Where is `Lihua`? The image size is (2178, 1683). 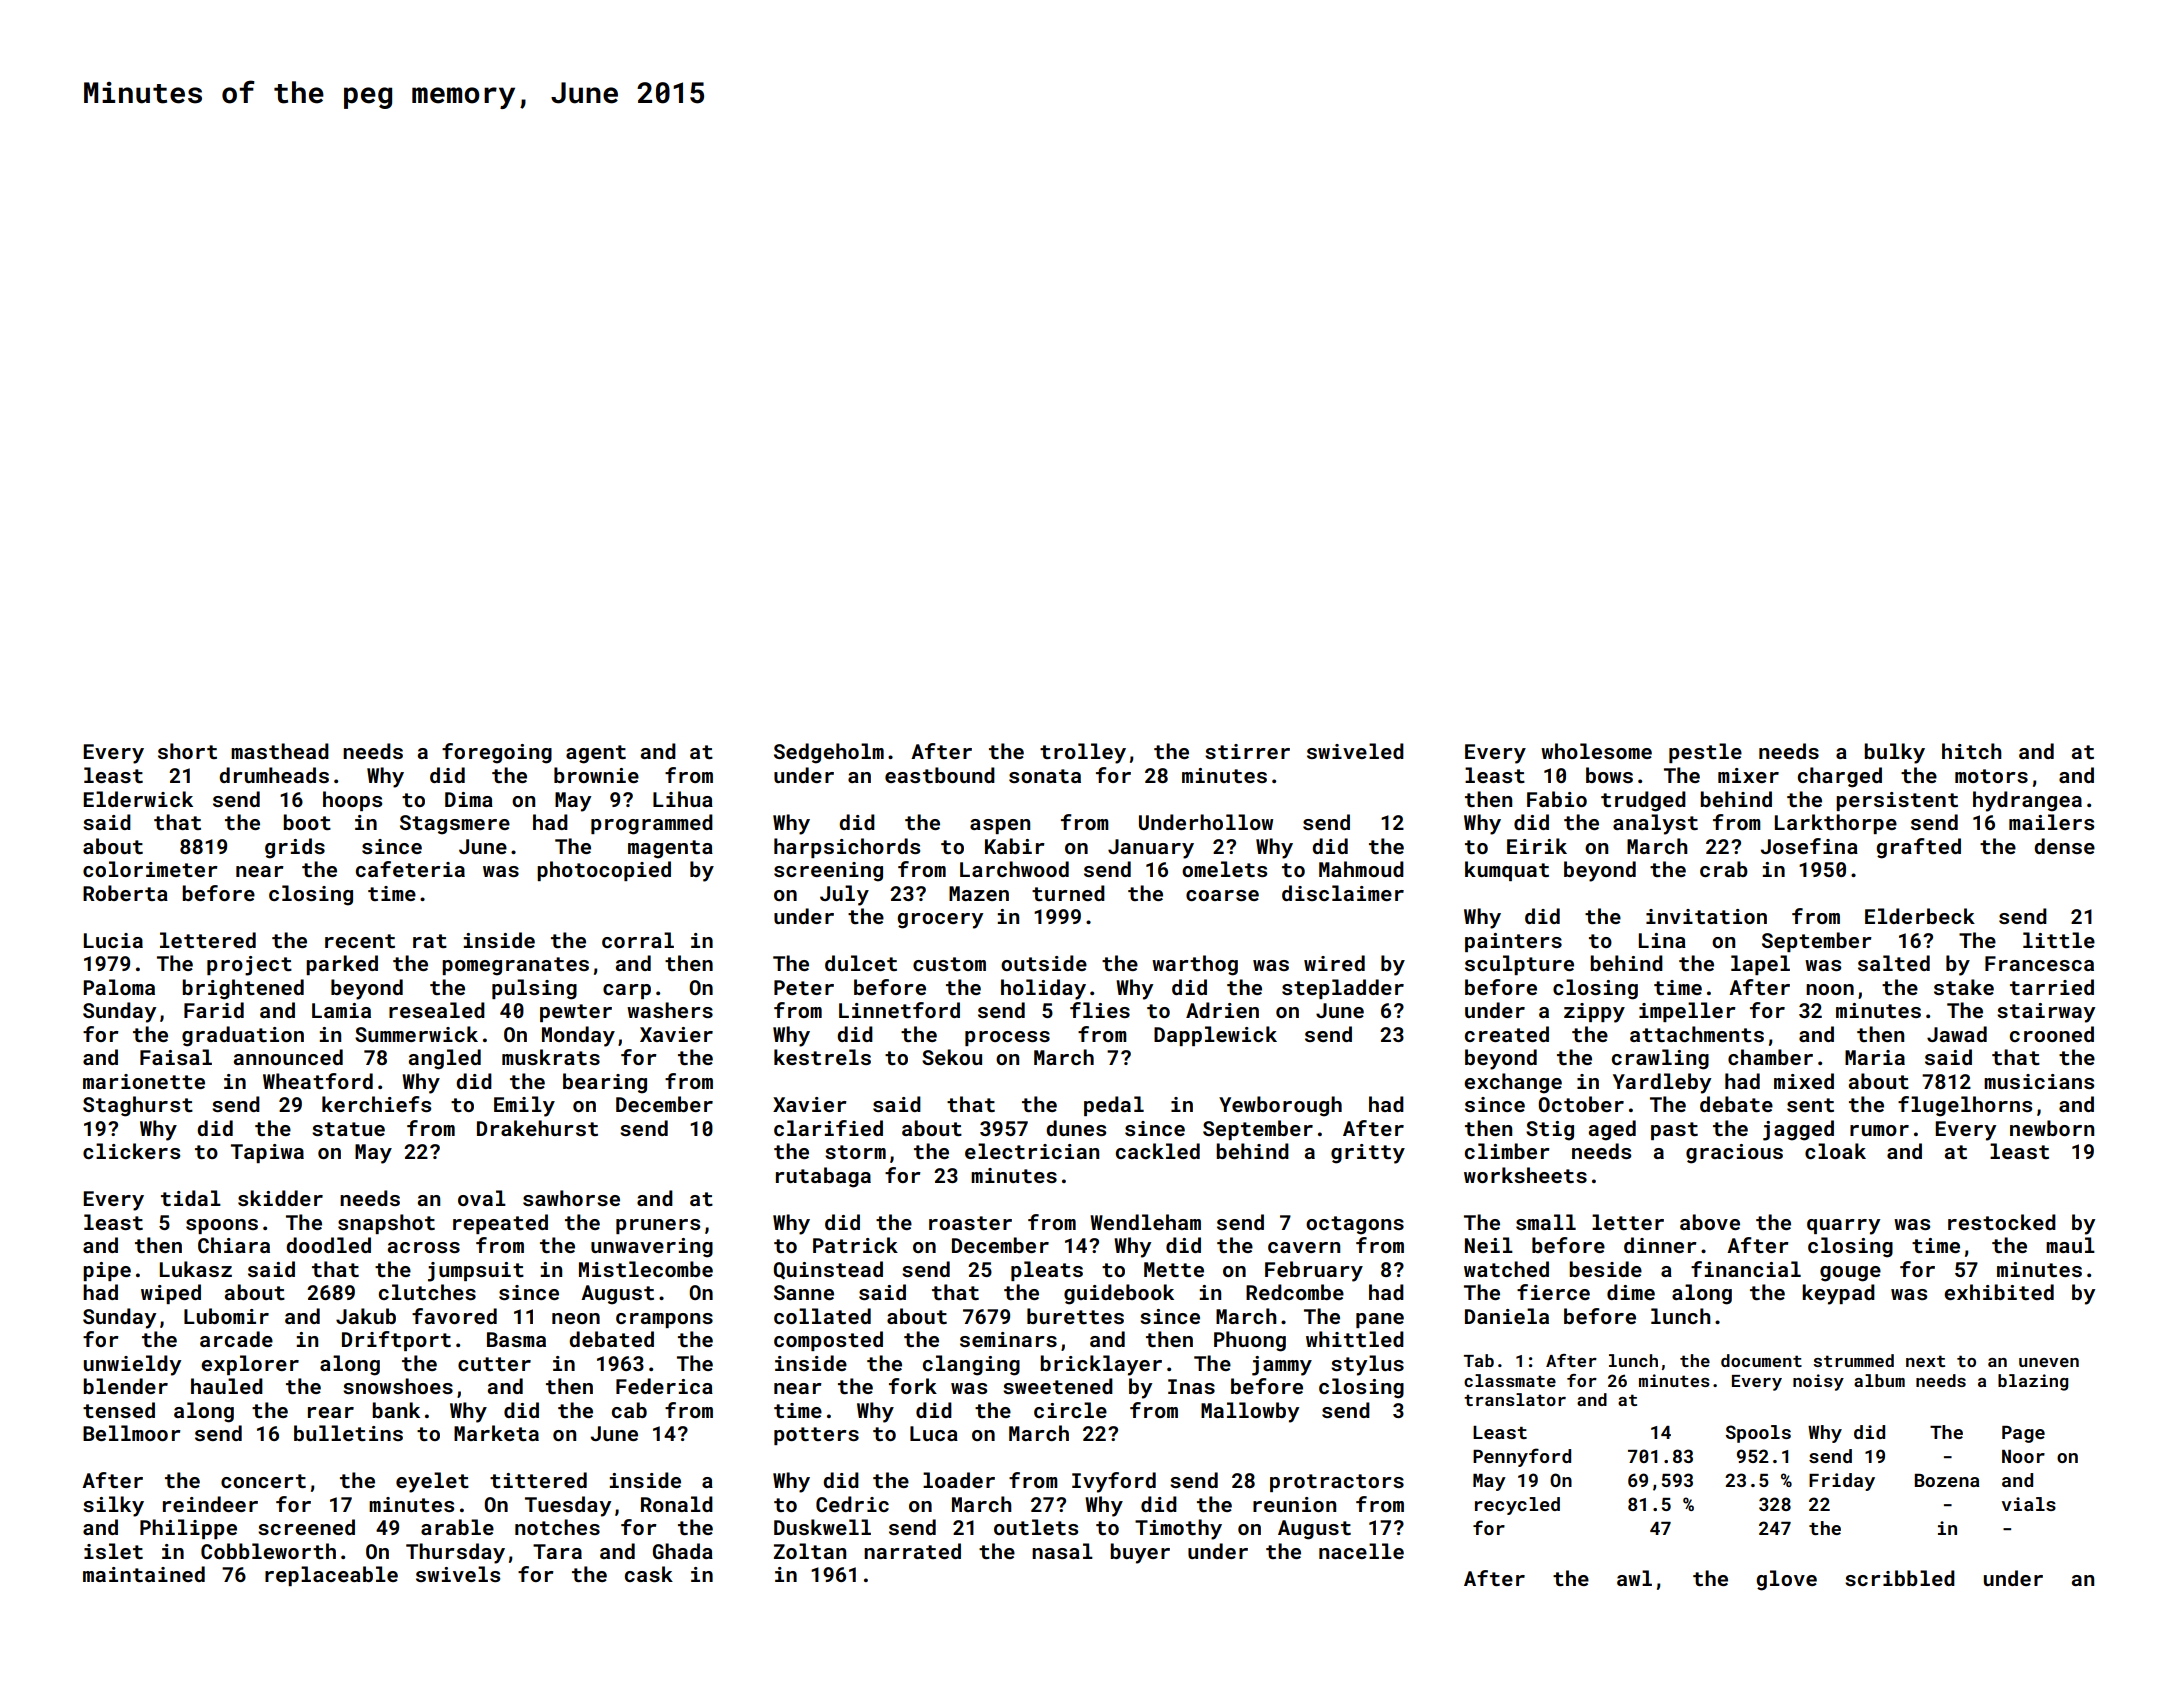
Lihua is located at coordinates (683, 799).
